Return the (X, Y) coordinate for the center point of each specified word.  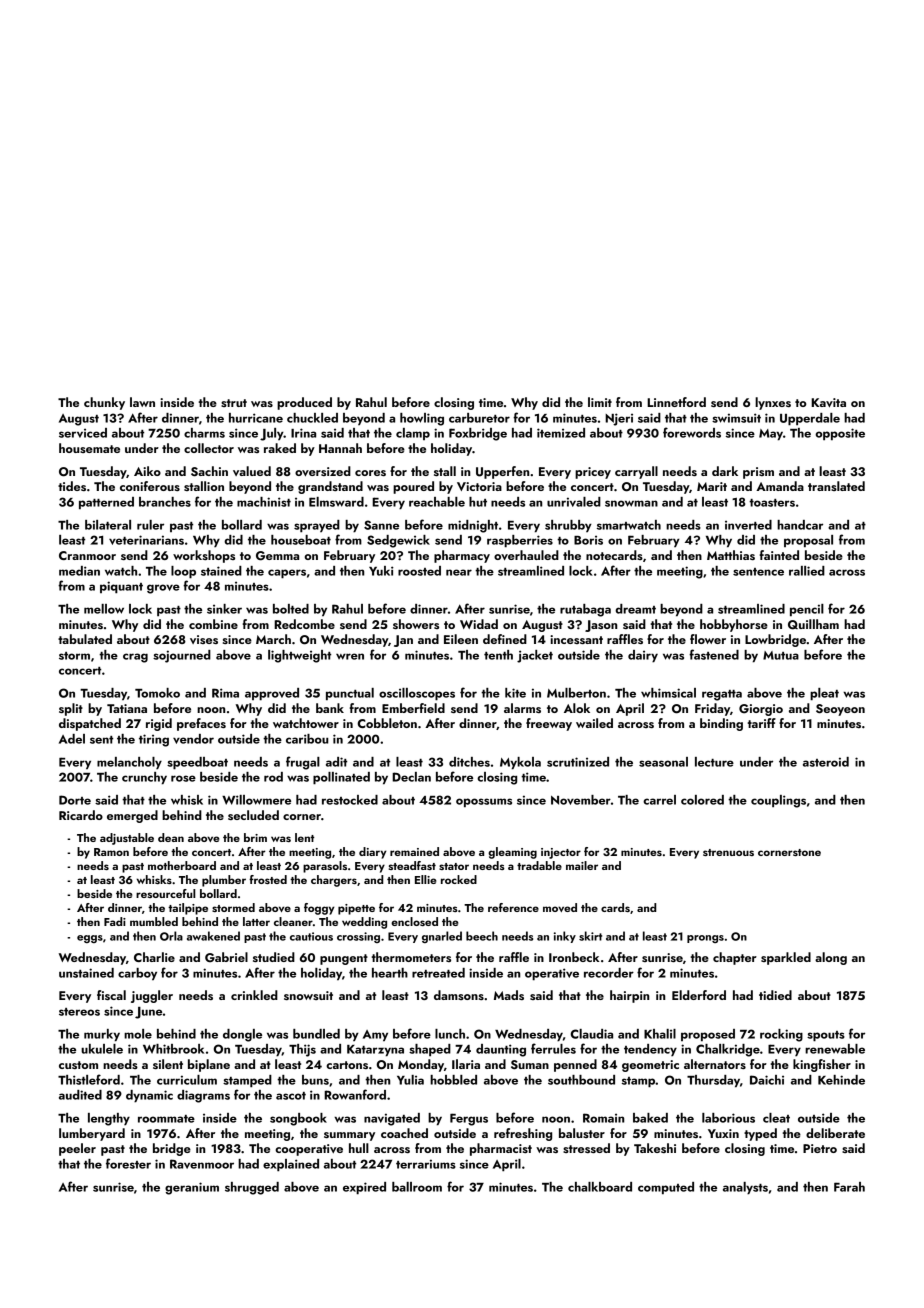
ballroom (417, 1187)
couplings (778, 801)
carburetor (479, 418)
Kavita (828, 402)
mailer (582, 865)
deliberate (835, 1133)
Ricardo (81, 815)
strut (234, 403)
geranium (192, 1188)
